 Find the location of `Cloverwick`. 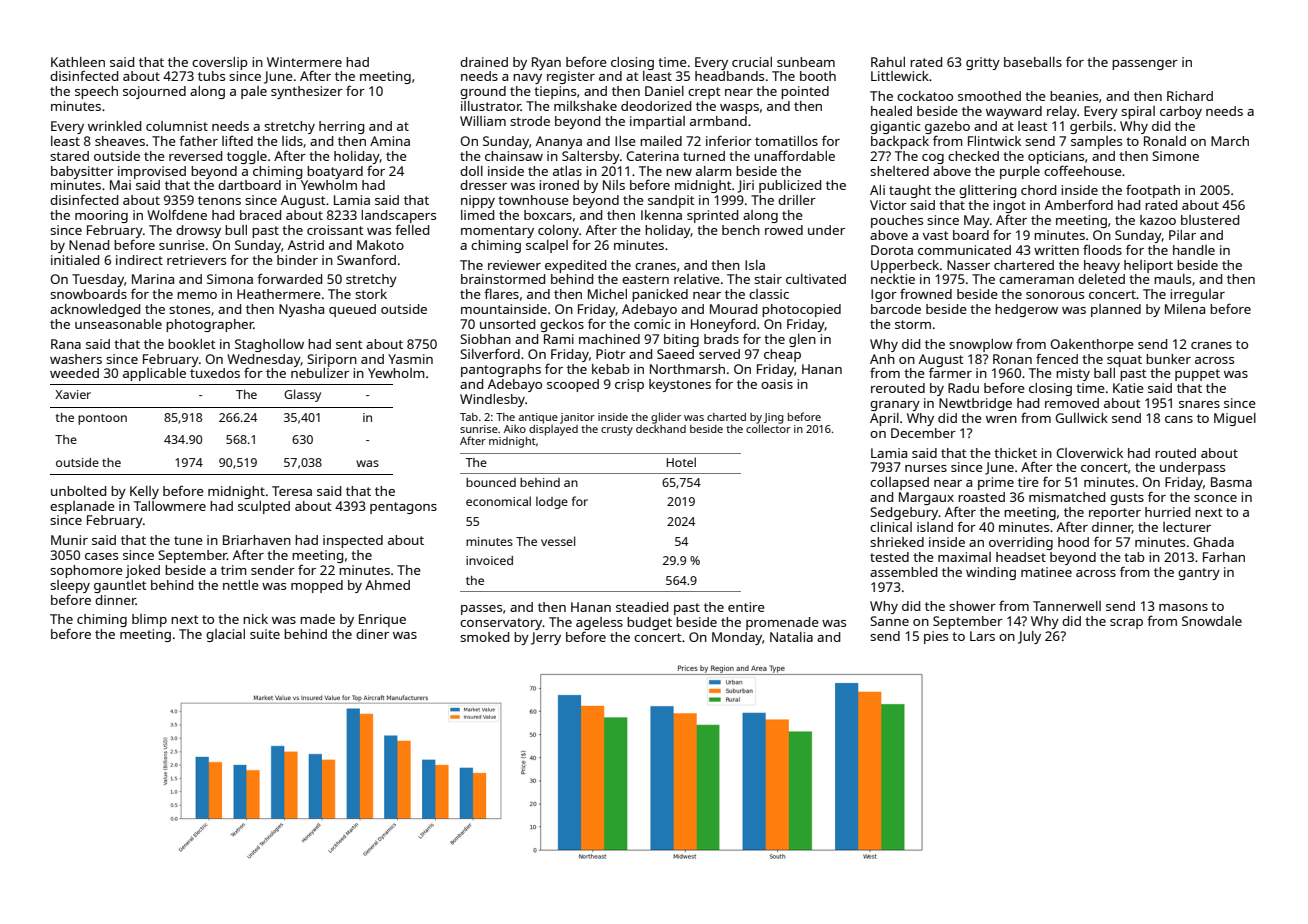

Cloverwick is located at coordinates (1089, 453).
